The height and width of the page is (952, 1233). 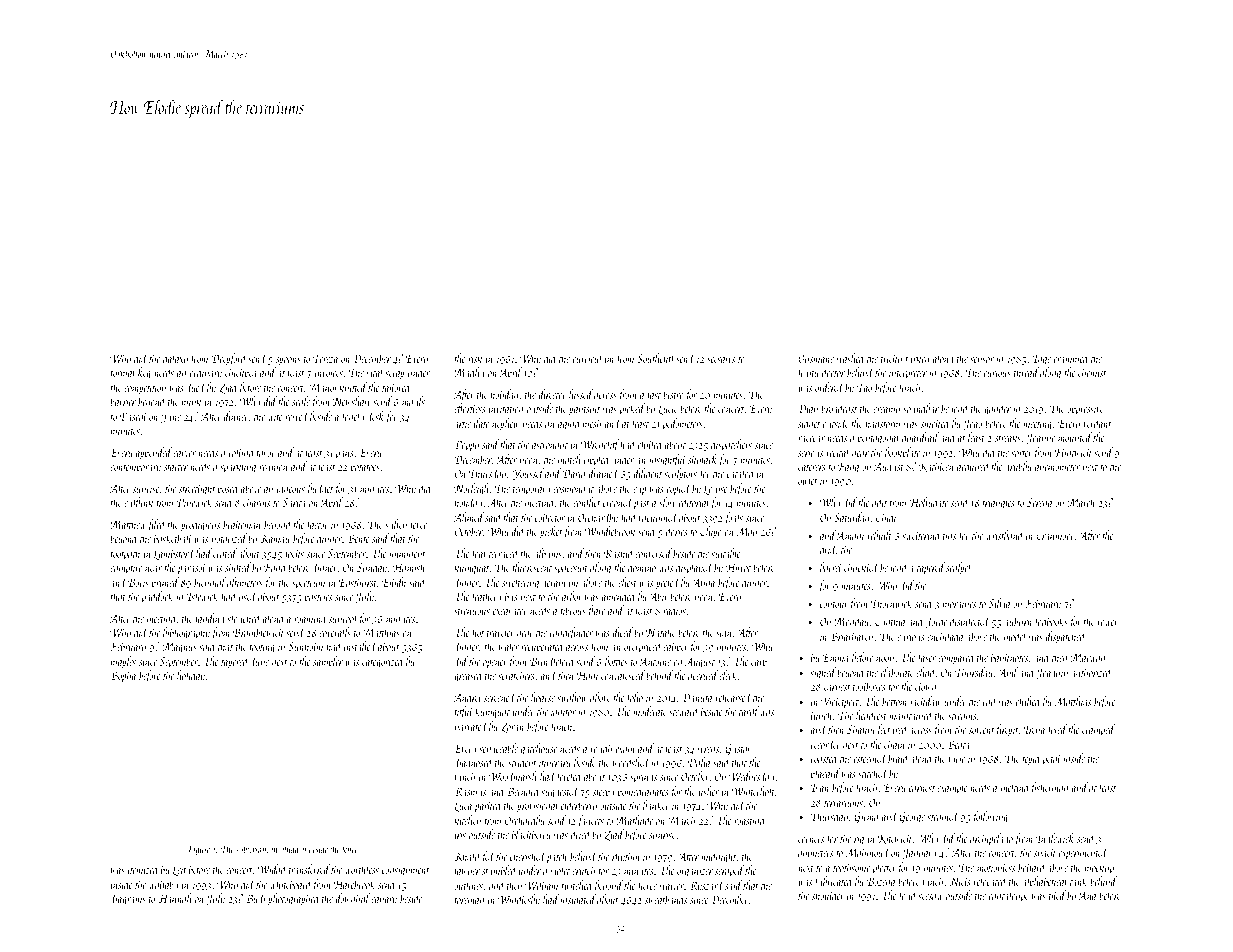 I want to click on hoarse, so click(x=543, y=697).
